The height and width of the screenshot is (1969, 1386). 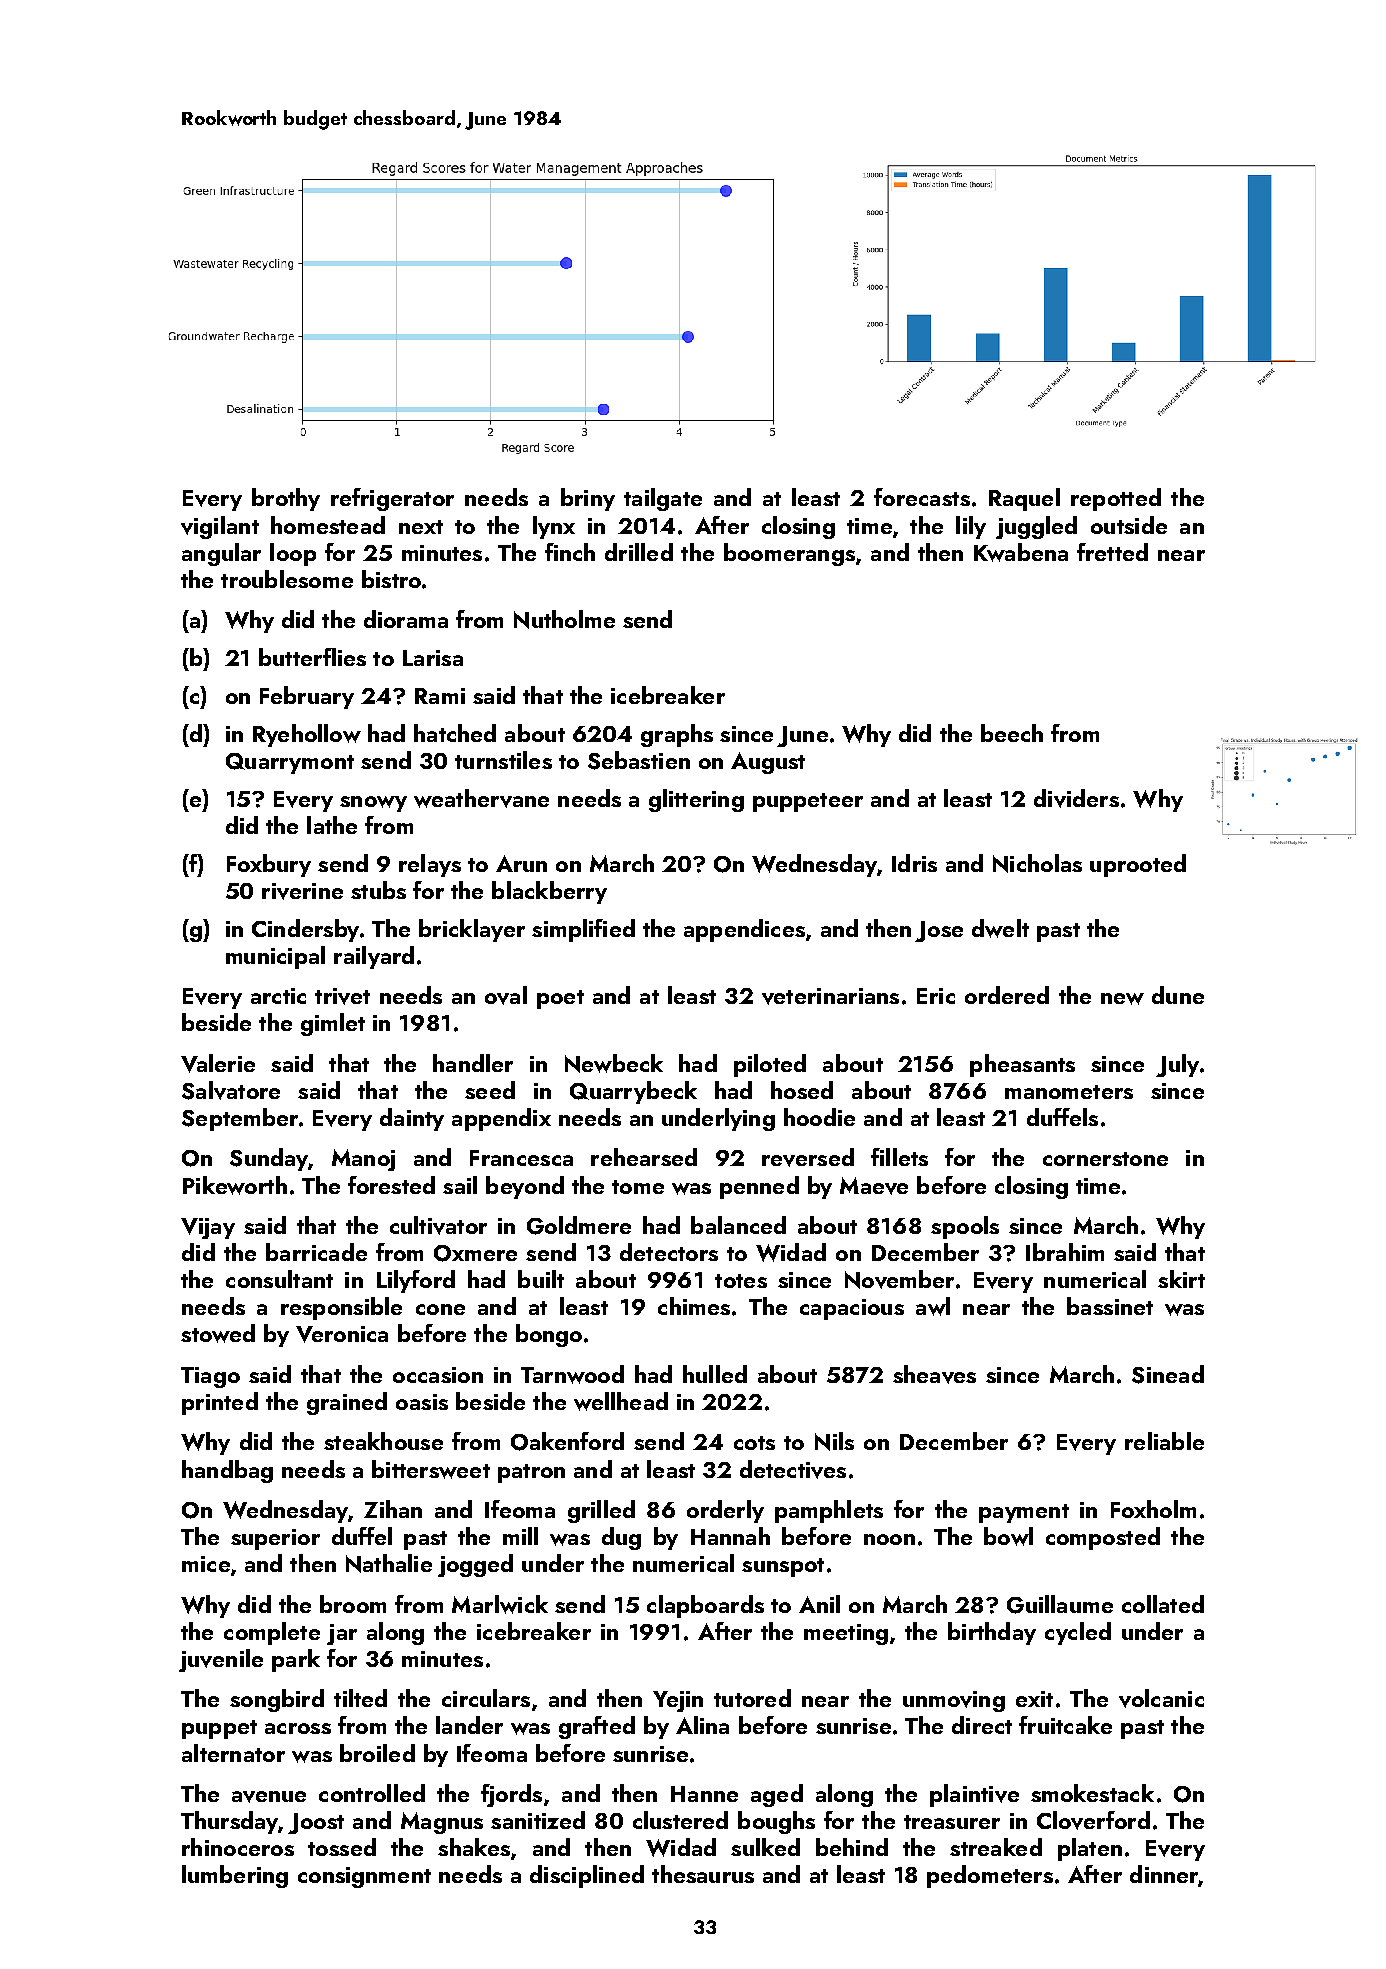 I want to click on repotted, so click(x=1116, y=499).
